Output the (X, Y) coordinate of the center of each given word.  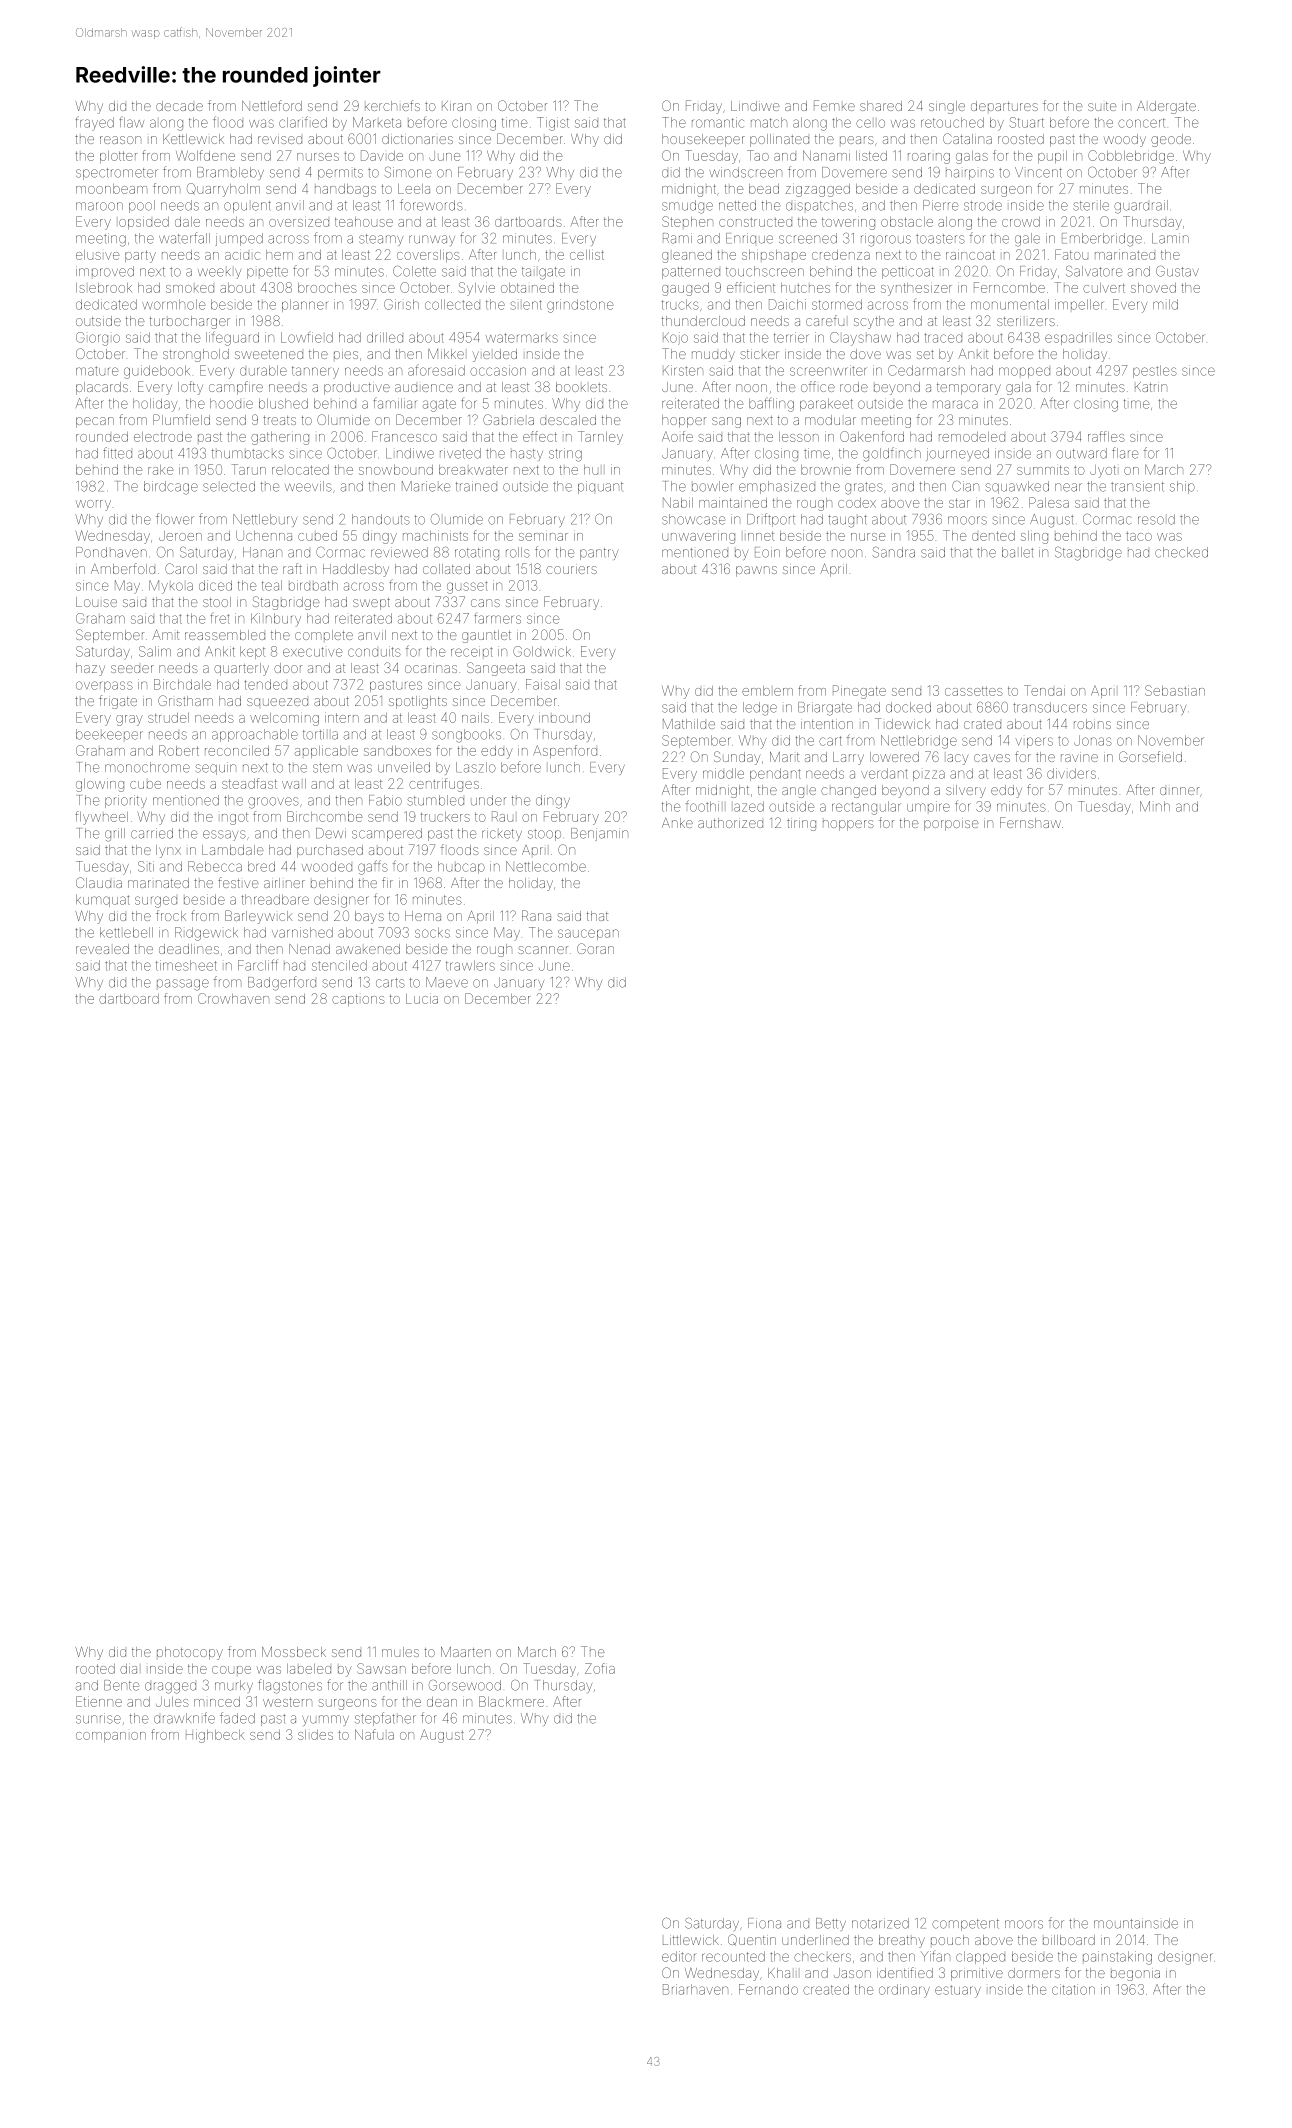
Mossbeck (294, 1652)
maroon (99, 206)
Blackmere (511, 1701)
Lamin (1170, 238)
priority (126, 801)
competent (965, 1925)
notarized (880, 1923)
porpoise (951, 825)
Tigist (553, 124)
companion (111, 1737)
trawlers (470, 965)
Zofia (600, 1668)
